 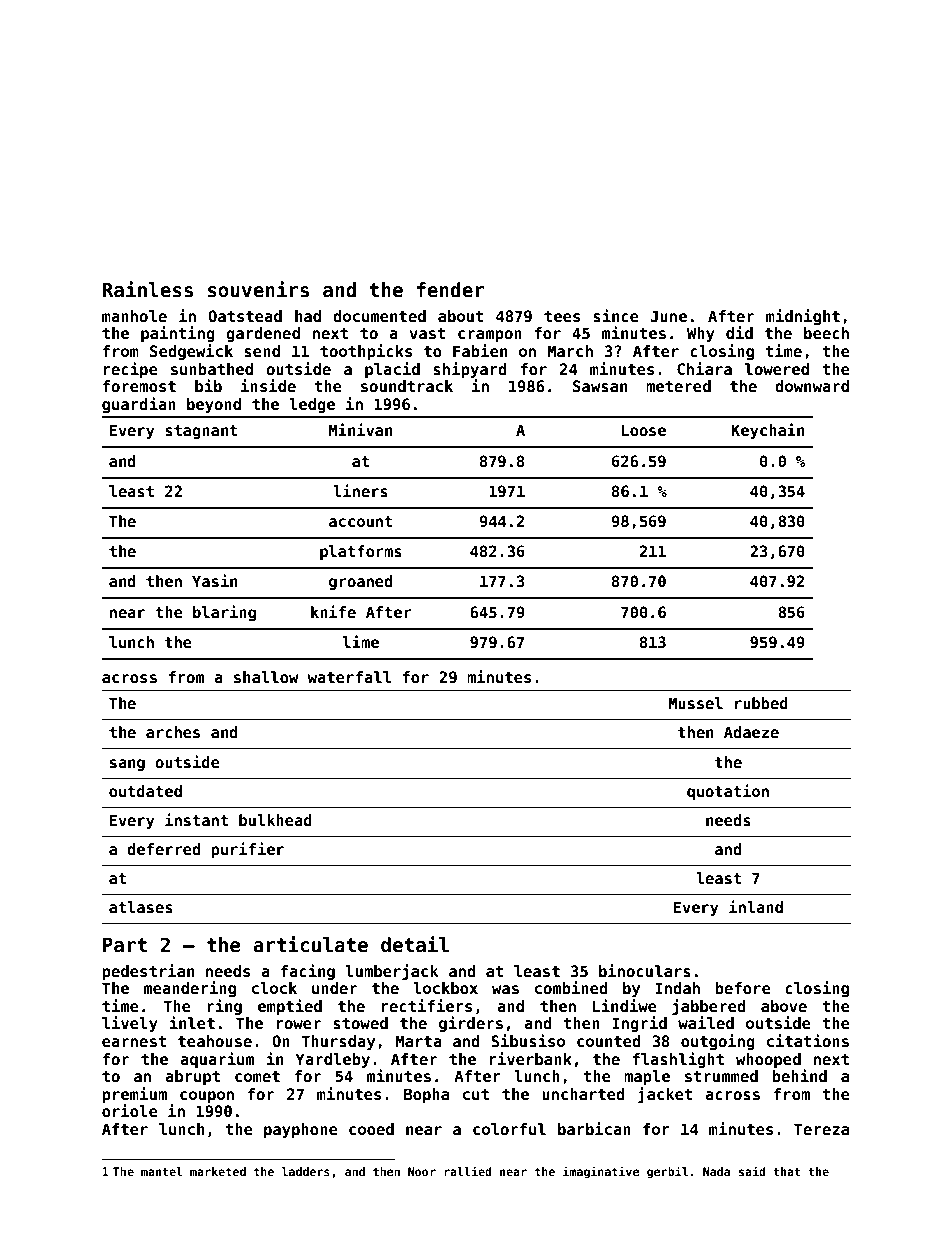 What do you see at coordinates (668, 316) in the page?
I see `June` at bounding box center [668, 316].
